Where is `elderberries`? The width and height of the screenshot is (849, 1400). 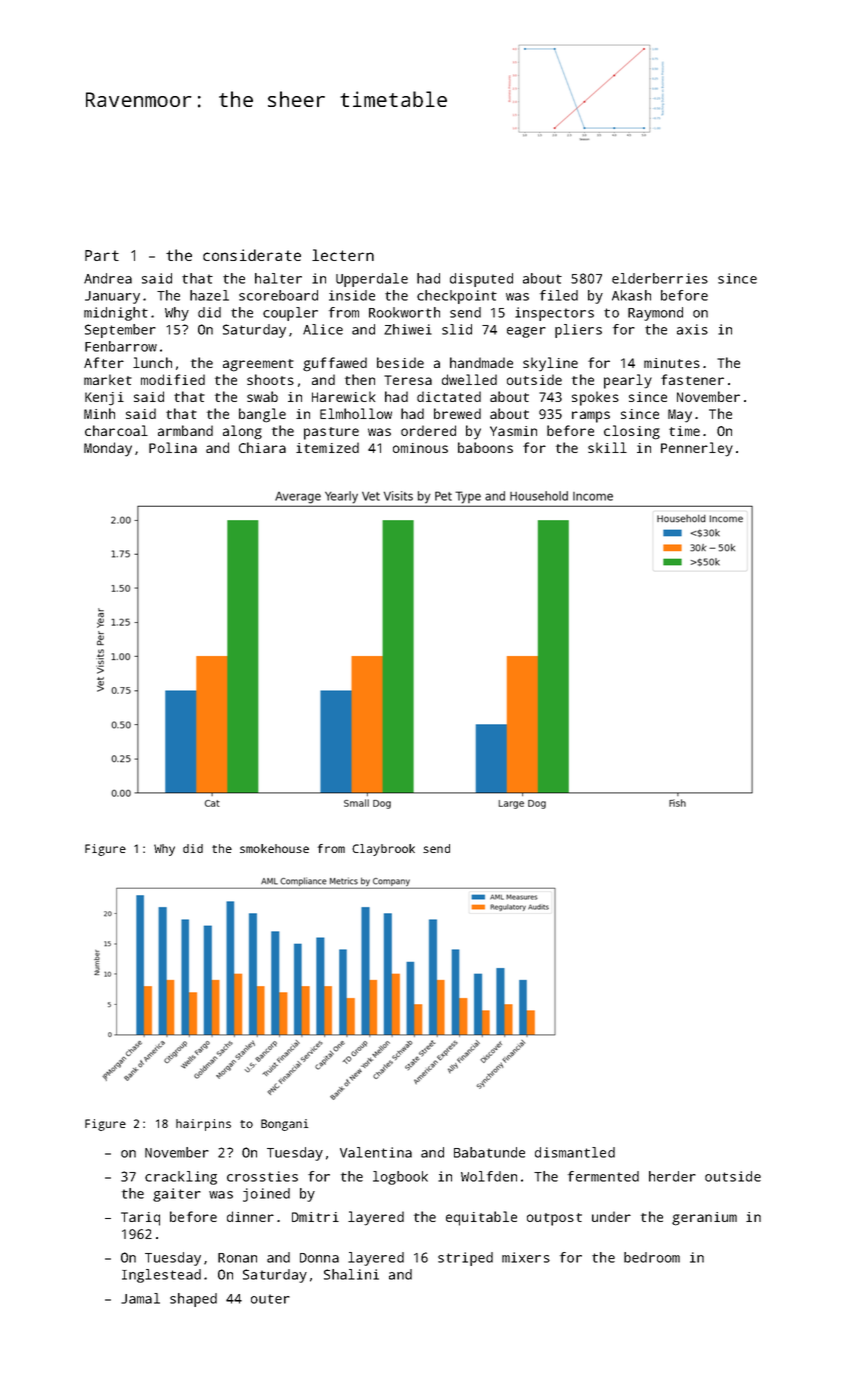 elderberries is located at coordinates (660, 278).
